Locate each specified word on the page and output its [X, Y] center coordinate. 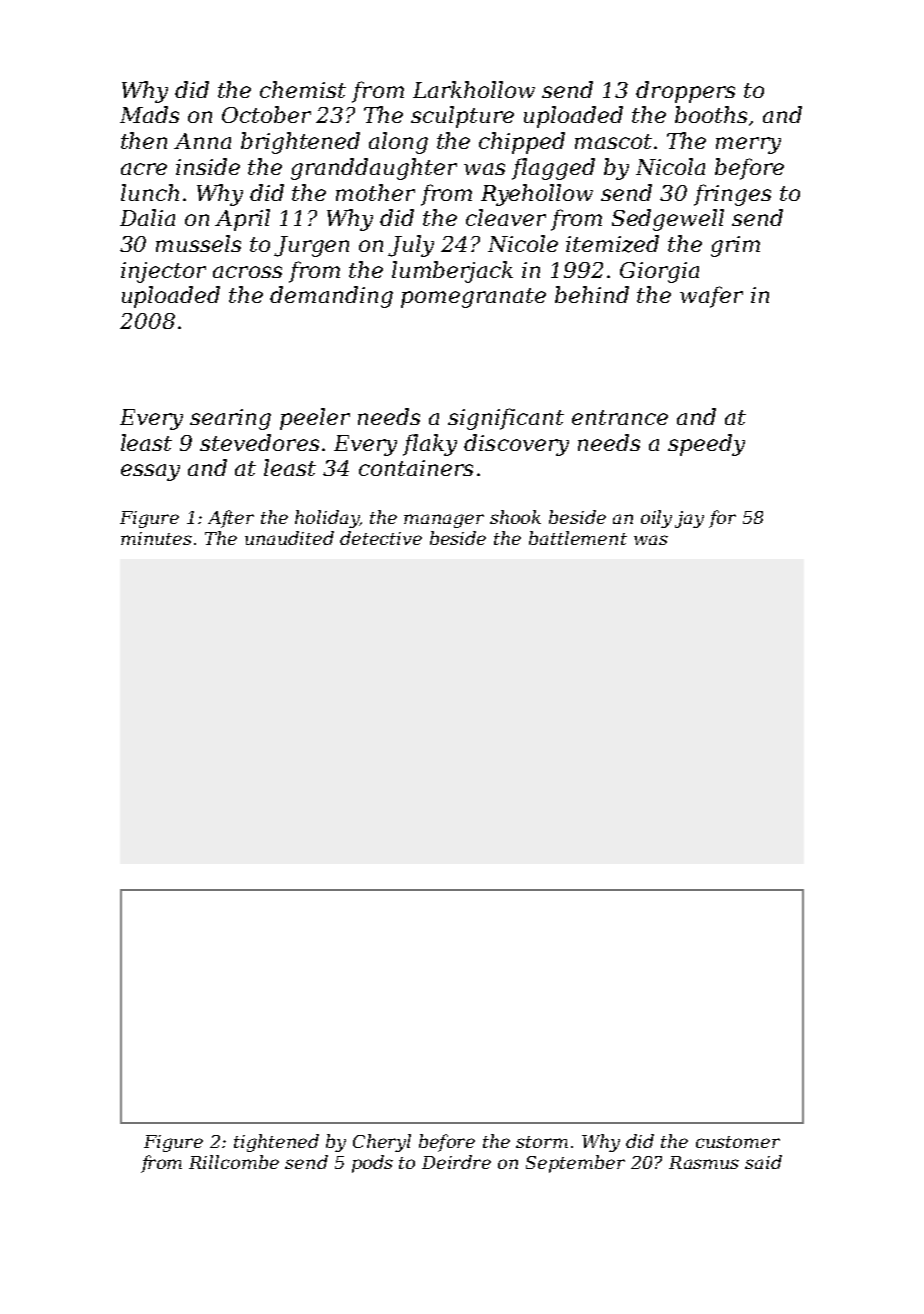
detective [381, 538]
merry [748, 145]
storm [542, 1142]
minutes [156, 538]
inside [208, 166]
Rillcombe [234, 1162]
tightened [276, 1143]
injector [163, 272]
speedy [706, 445]
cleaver [506, 217]
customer [738, 1142]
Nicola [670, 166]
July [411, 246]
